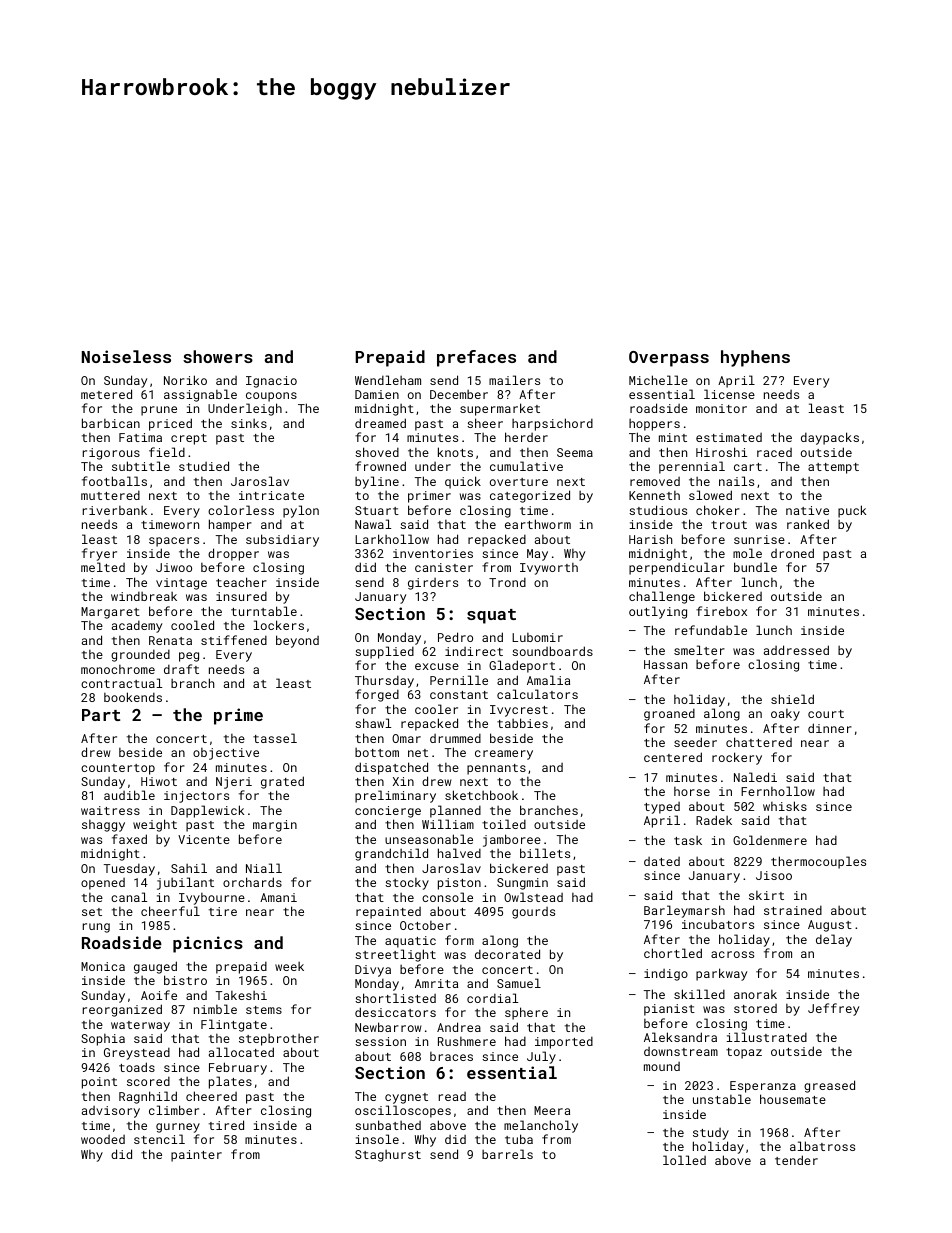 Image resolution: width=952 pixels, height=1233 pixels. I want to click on daypacks, so click(830, 438).
